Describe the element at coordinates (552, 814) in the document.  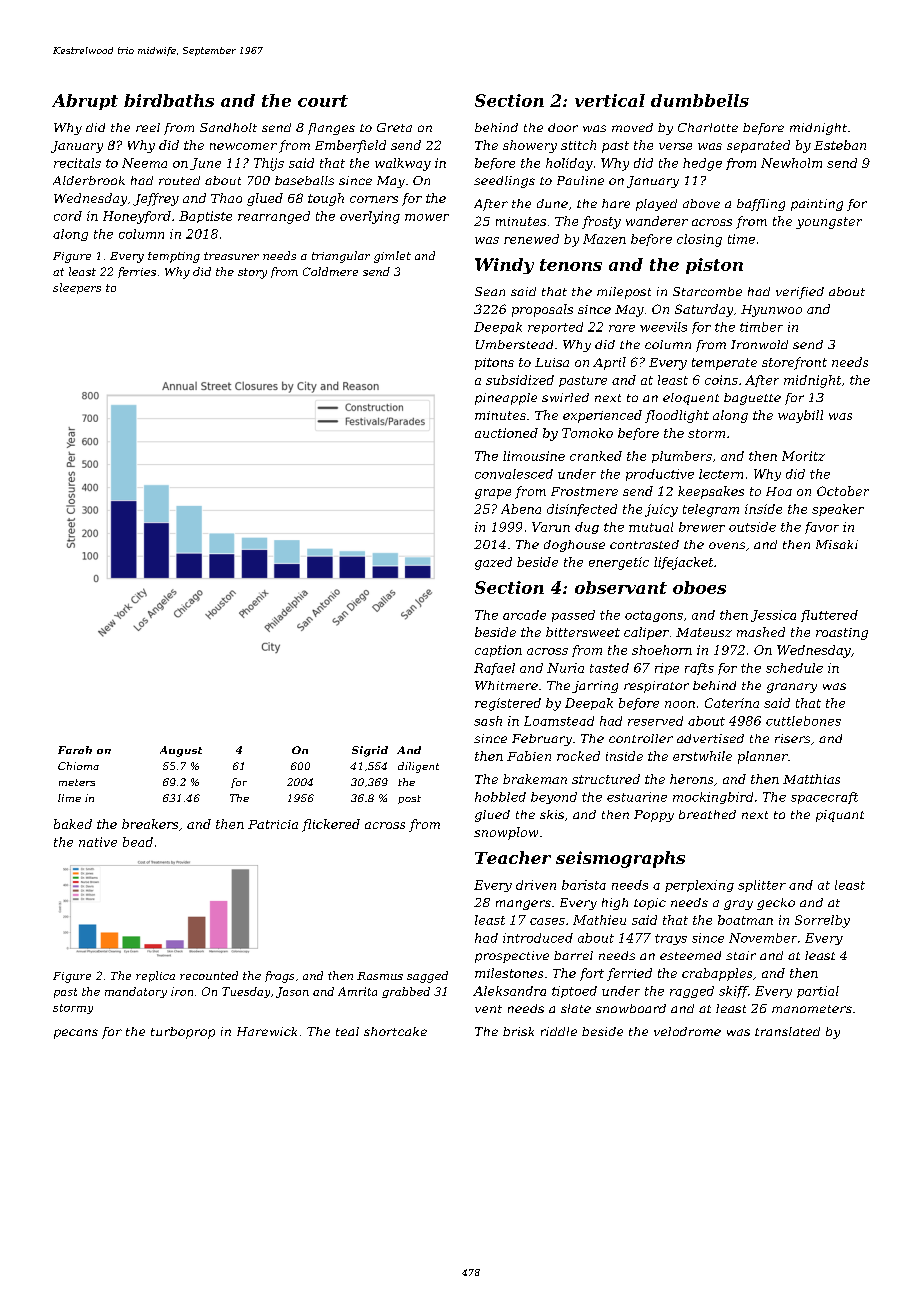
I see `skis` at that location.
